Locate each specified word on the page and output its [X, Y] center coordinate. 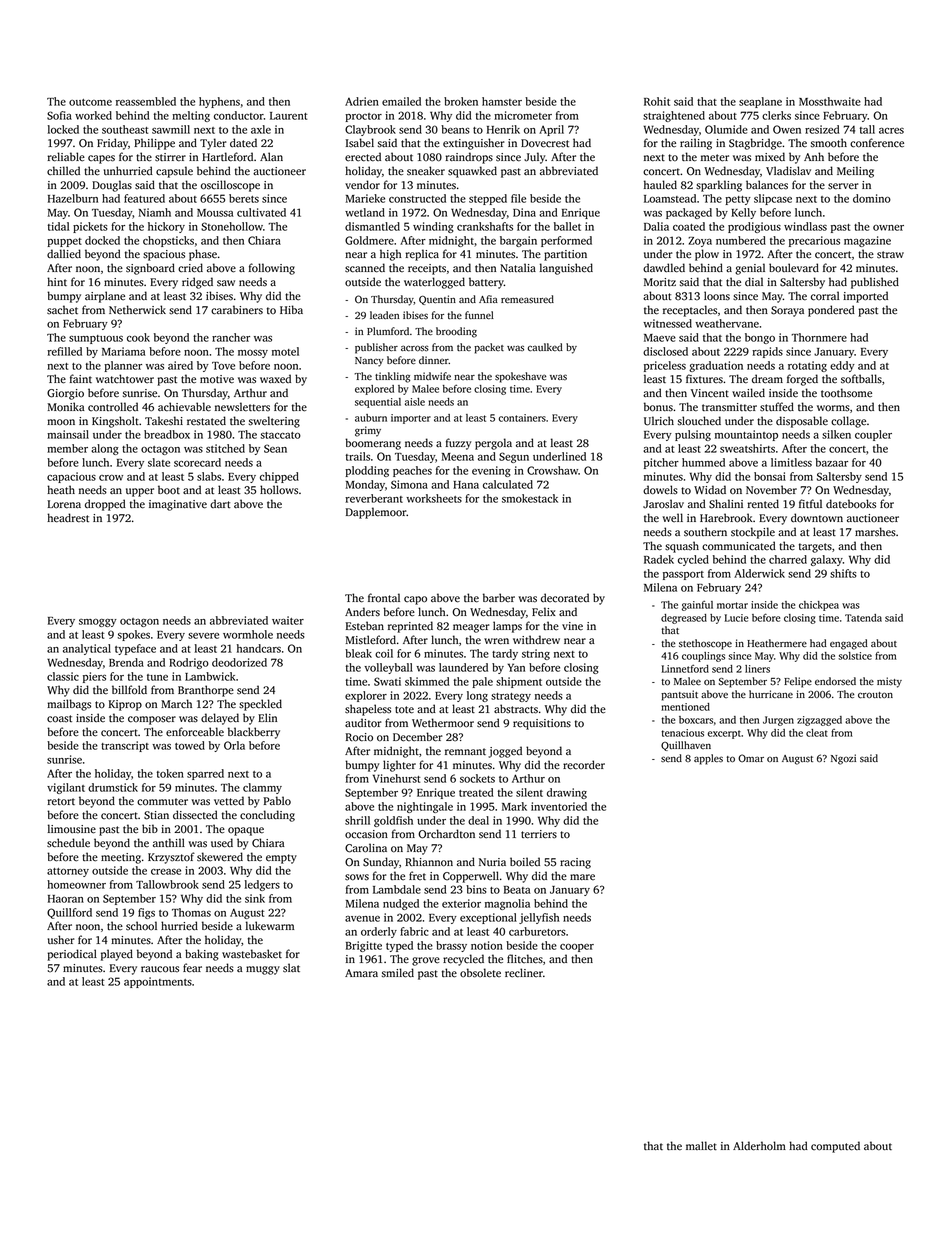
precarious [814, 241]
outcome [90, 102]
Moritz [660, 282]
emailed [401, 101]
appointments [158, 982]
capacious [71, 477]
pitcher [661, 463]
